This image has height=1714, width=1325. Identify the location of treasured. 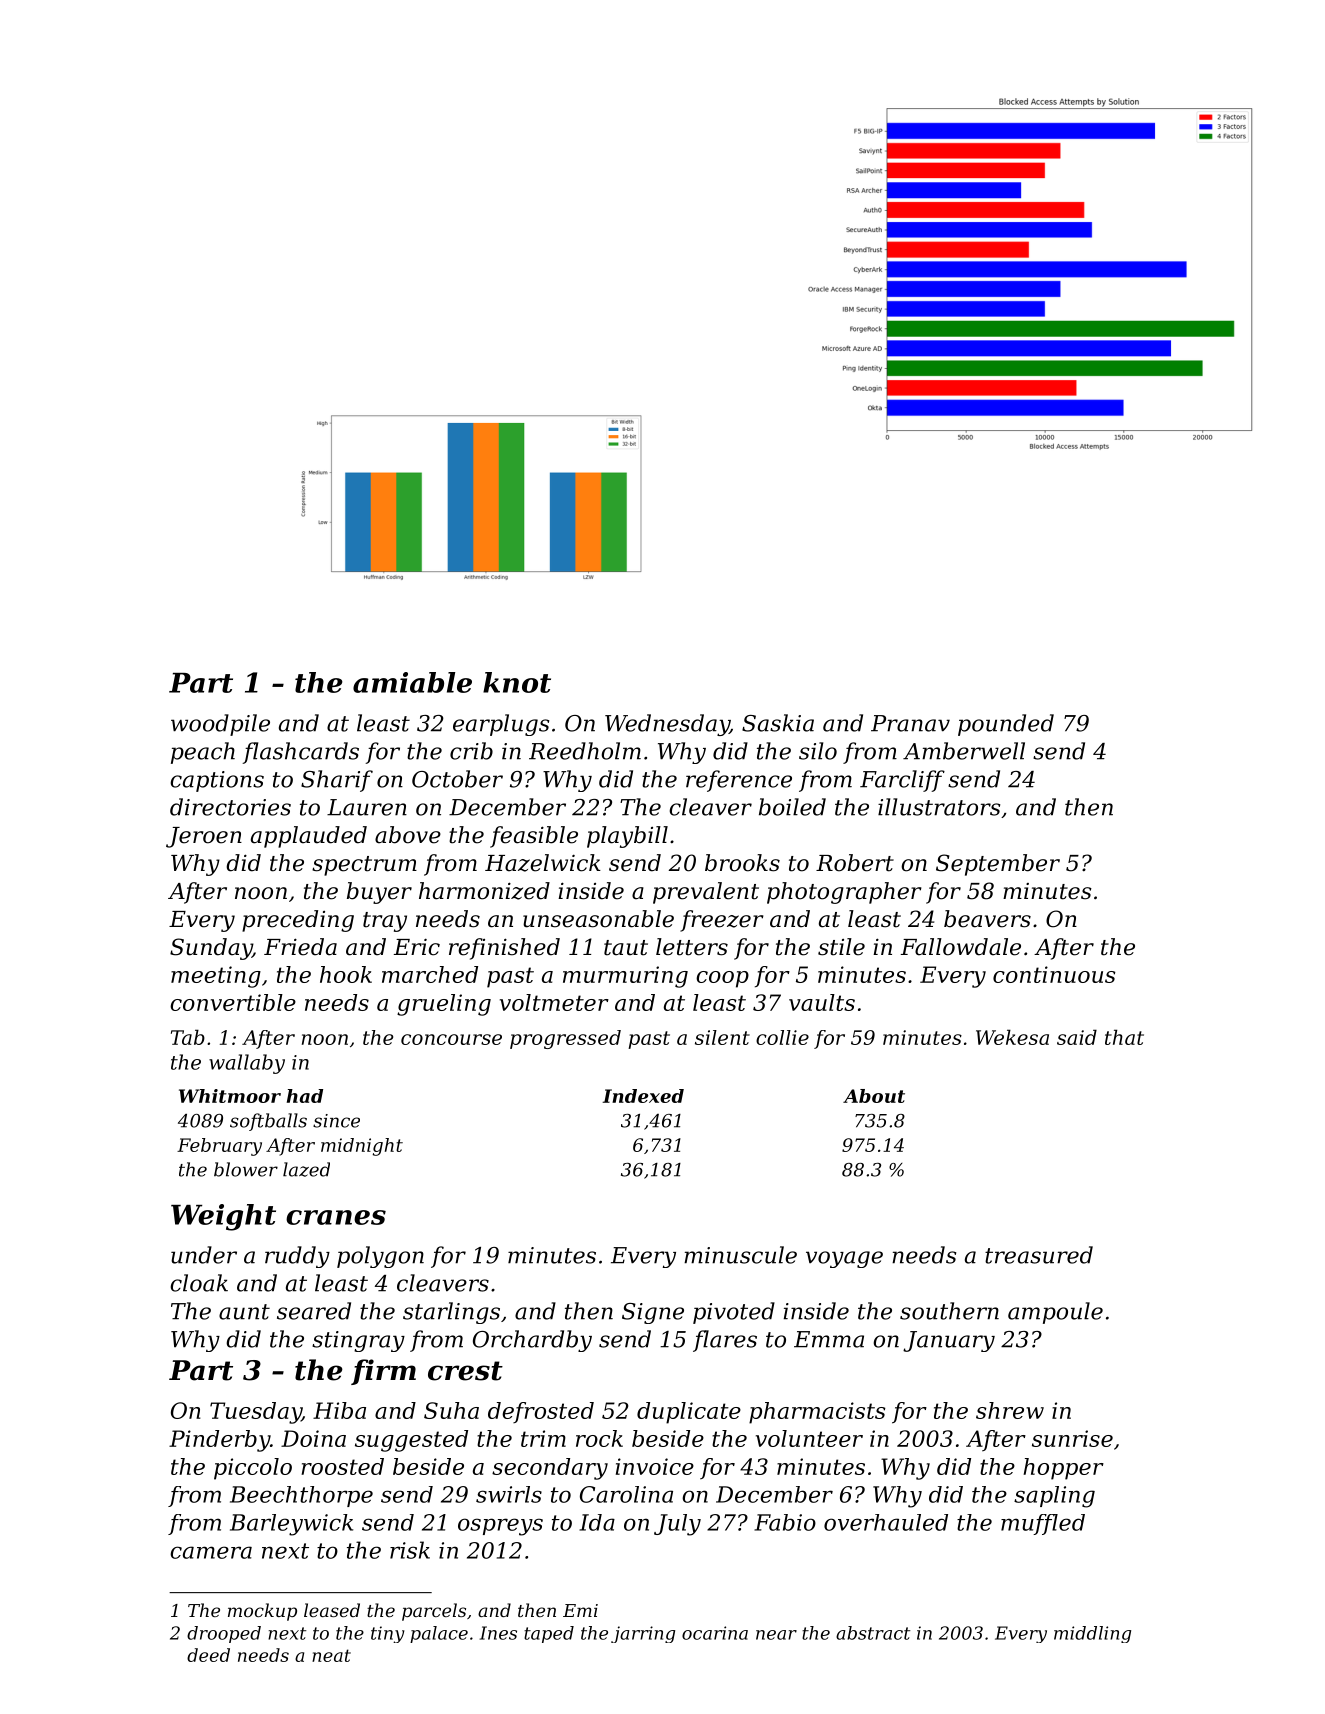
(1039, 1255).
